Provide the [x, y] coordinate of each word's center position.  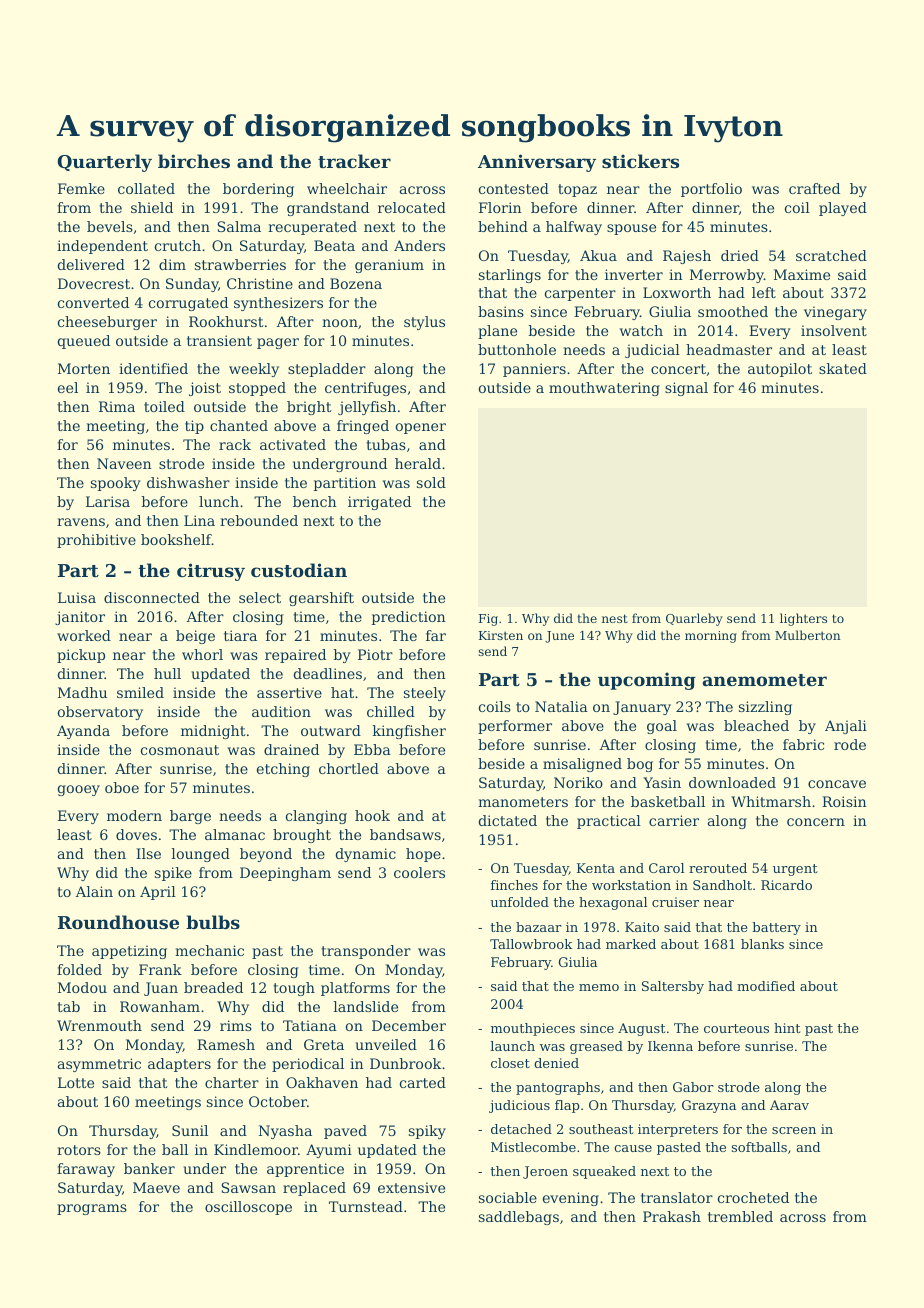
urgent [795, 870]
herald [418, 463]
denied [556, 1063]
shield [152, 207]
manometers [523, 802]
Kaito [642, 927]
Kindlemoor [256, 1149]
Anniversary [537, 163]
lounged [200, 855]
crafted [814, 188]
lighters [803, 619]
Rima [117, 406]
